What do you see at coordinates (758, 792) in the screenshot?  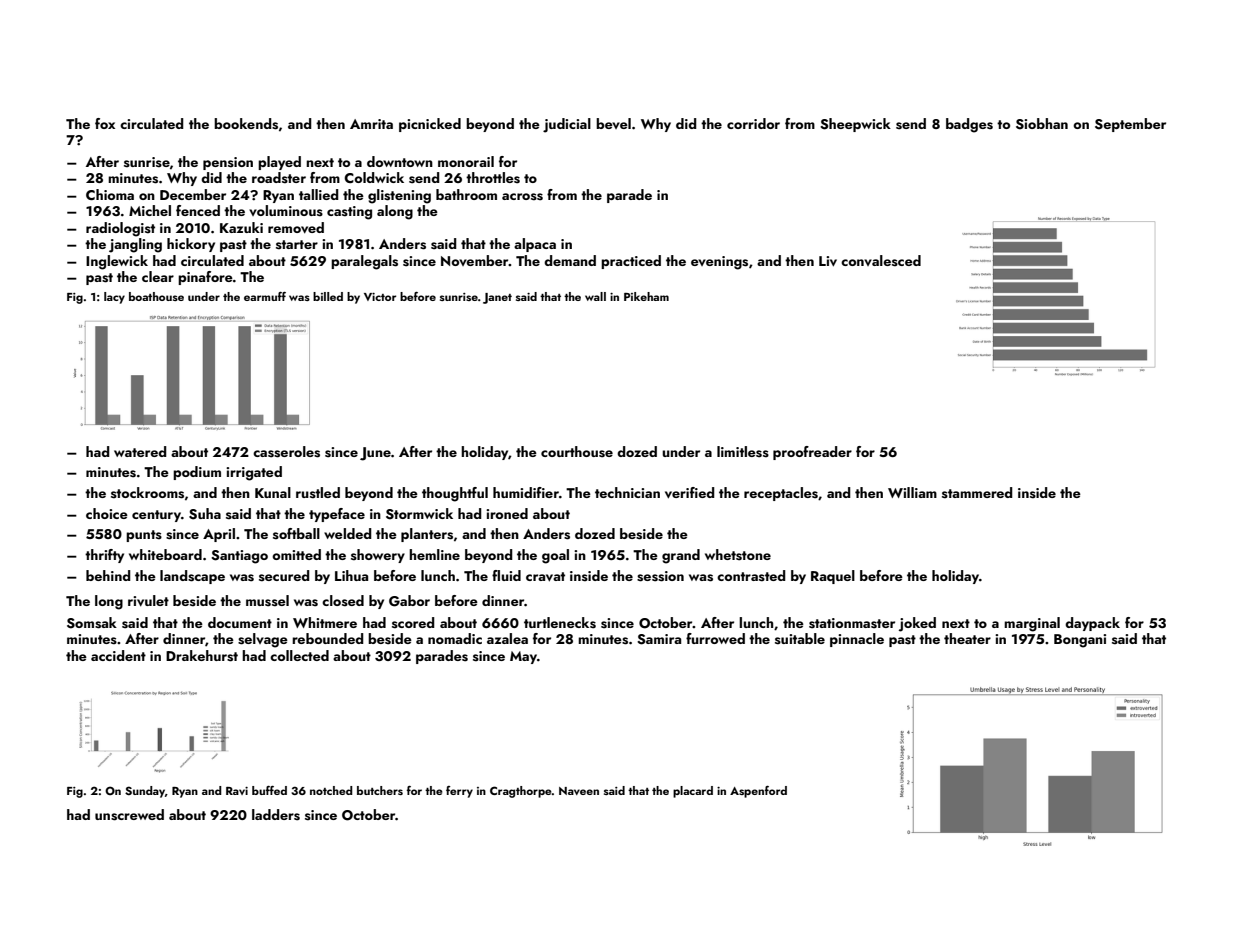 I see `Aspenford` at bounding box center [758, 792].
